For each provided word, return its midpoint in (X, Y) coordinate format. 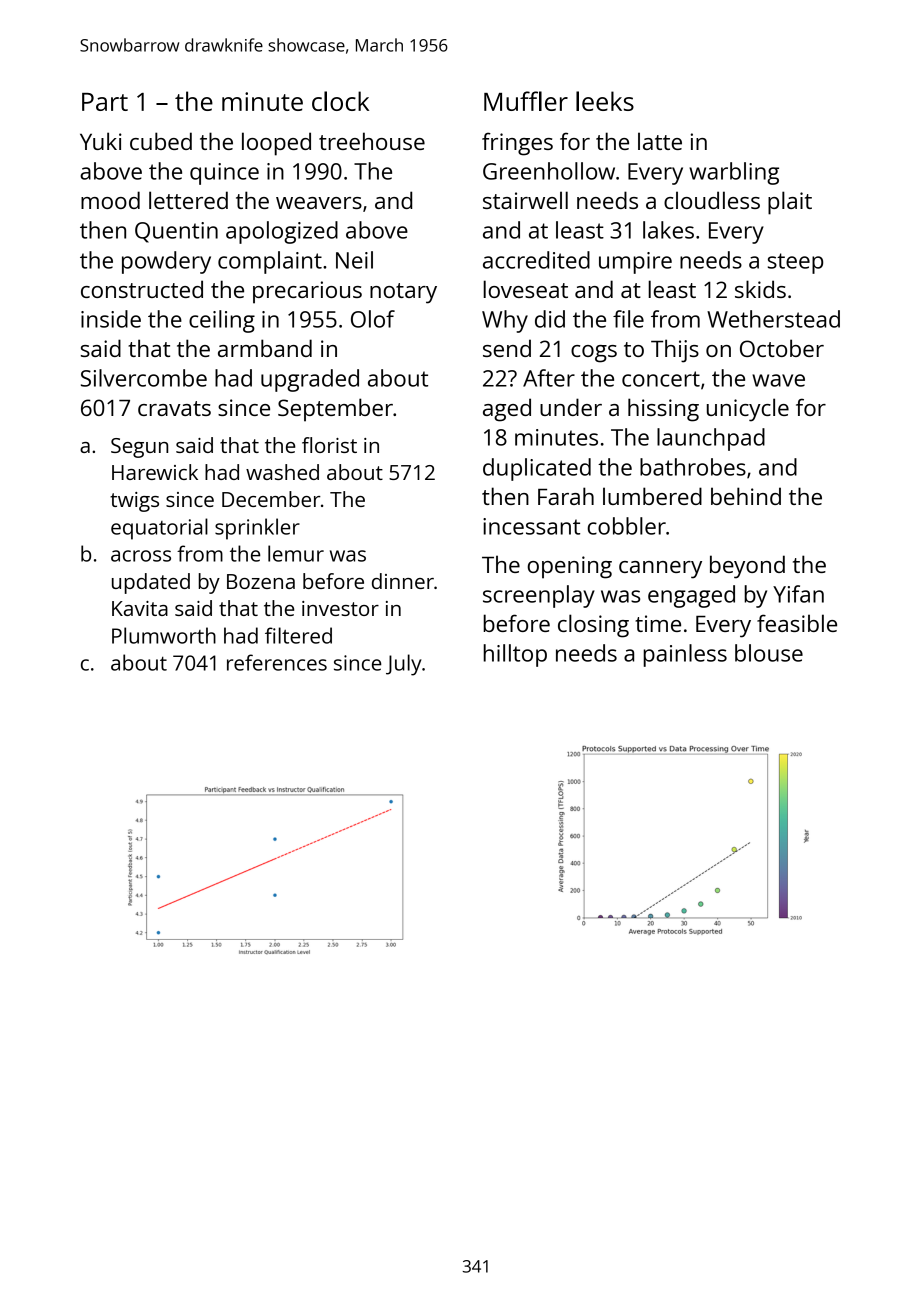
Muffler (526, 101)
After (549, 378)
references (277, 662)
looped (276, 144)
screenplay (539, 596)
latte (660, 141)
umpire (635, 263)
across (141, 556)
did (550, 319)
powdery (166, 262)
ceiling (222, 321)
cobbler (626, 526)
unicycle (748, 410)
